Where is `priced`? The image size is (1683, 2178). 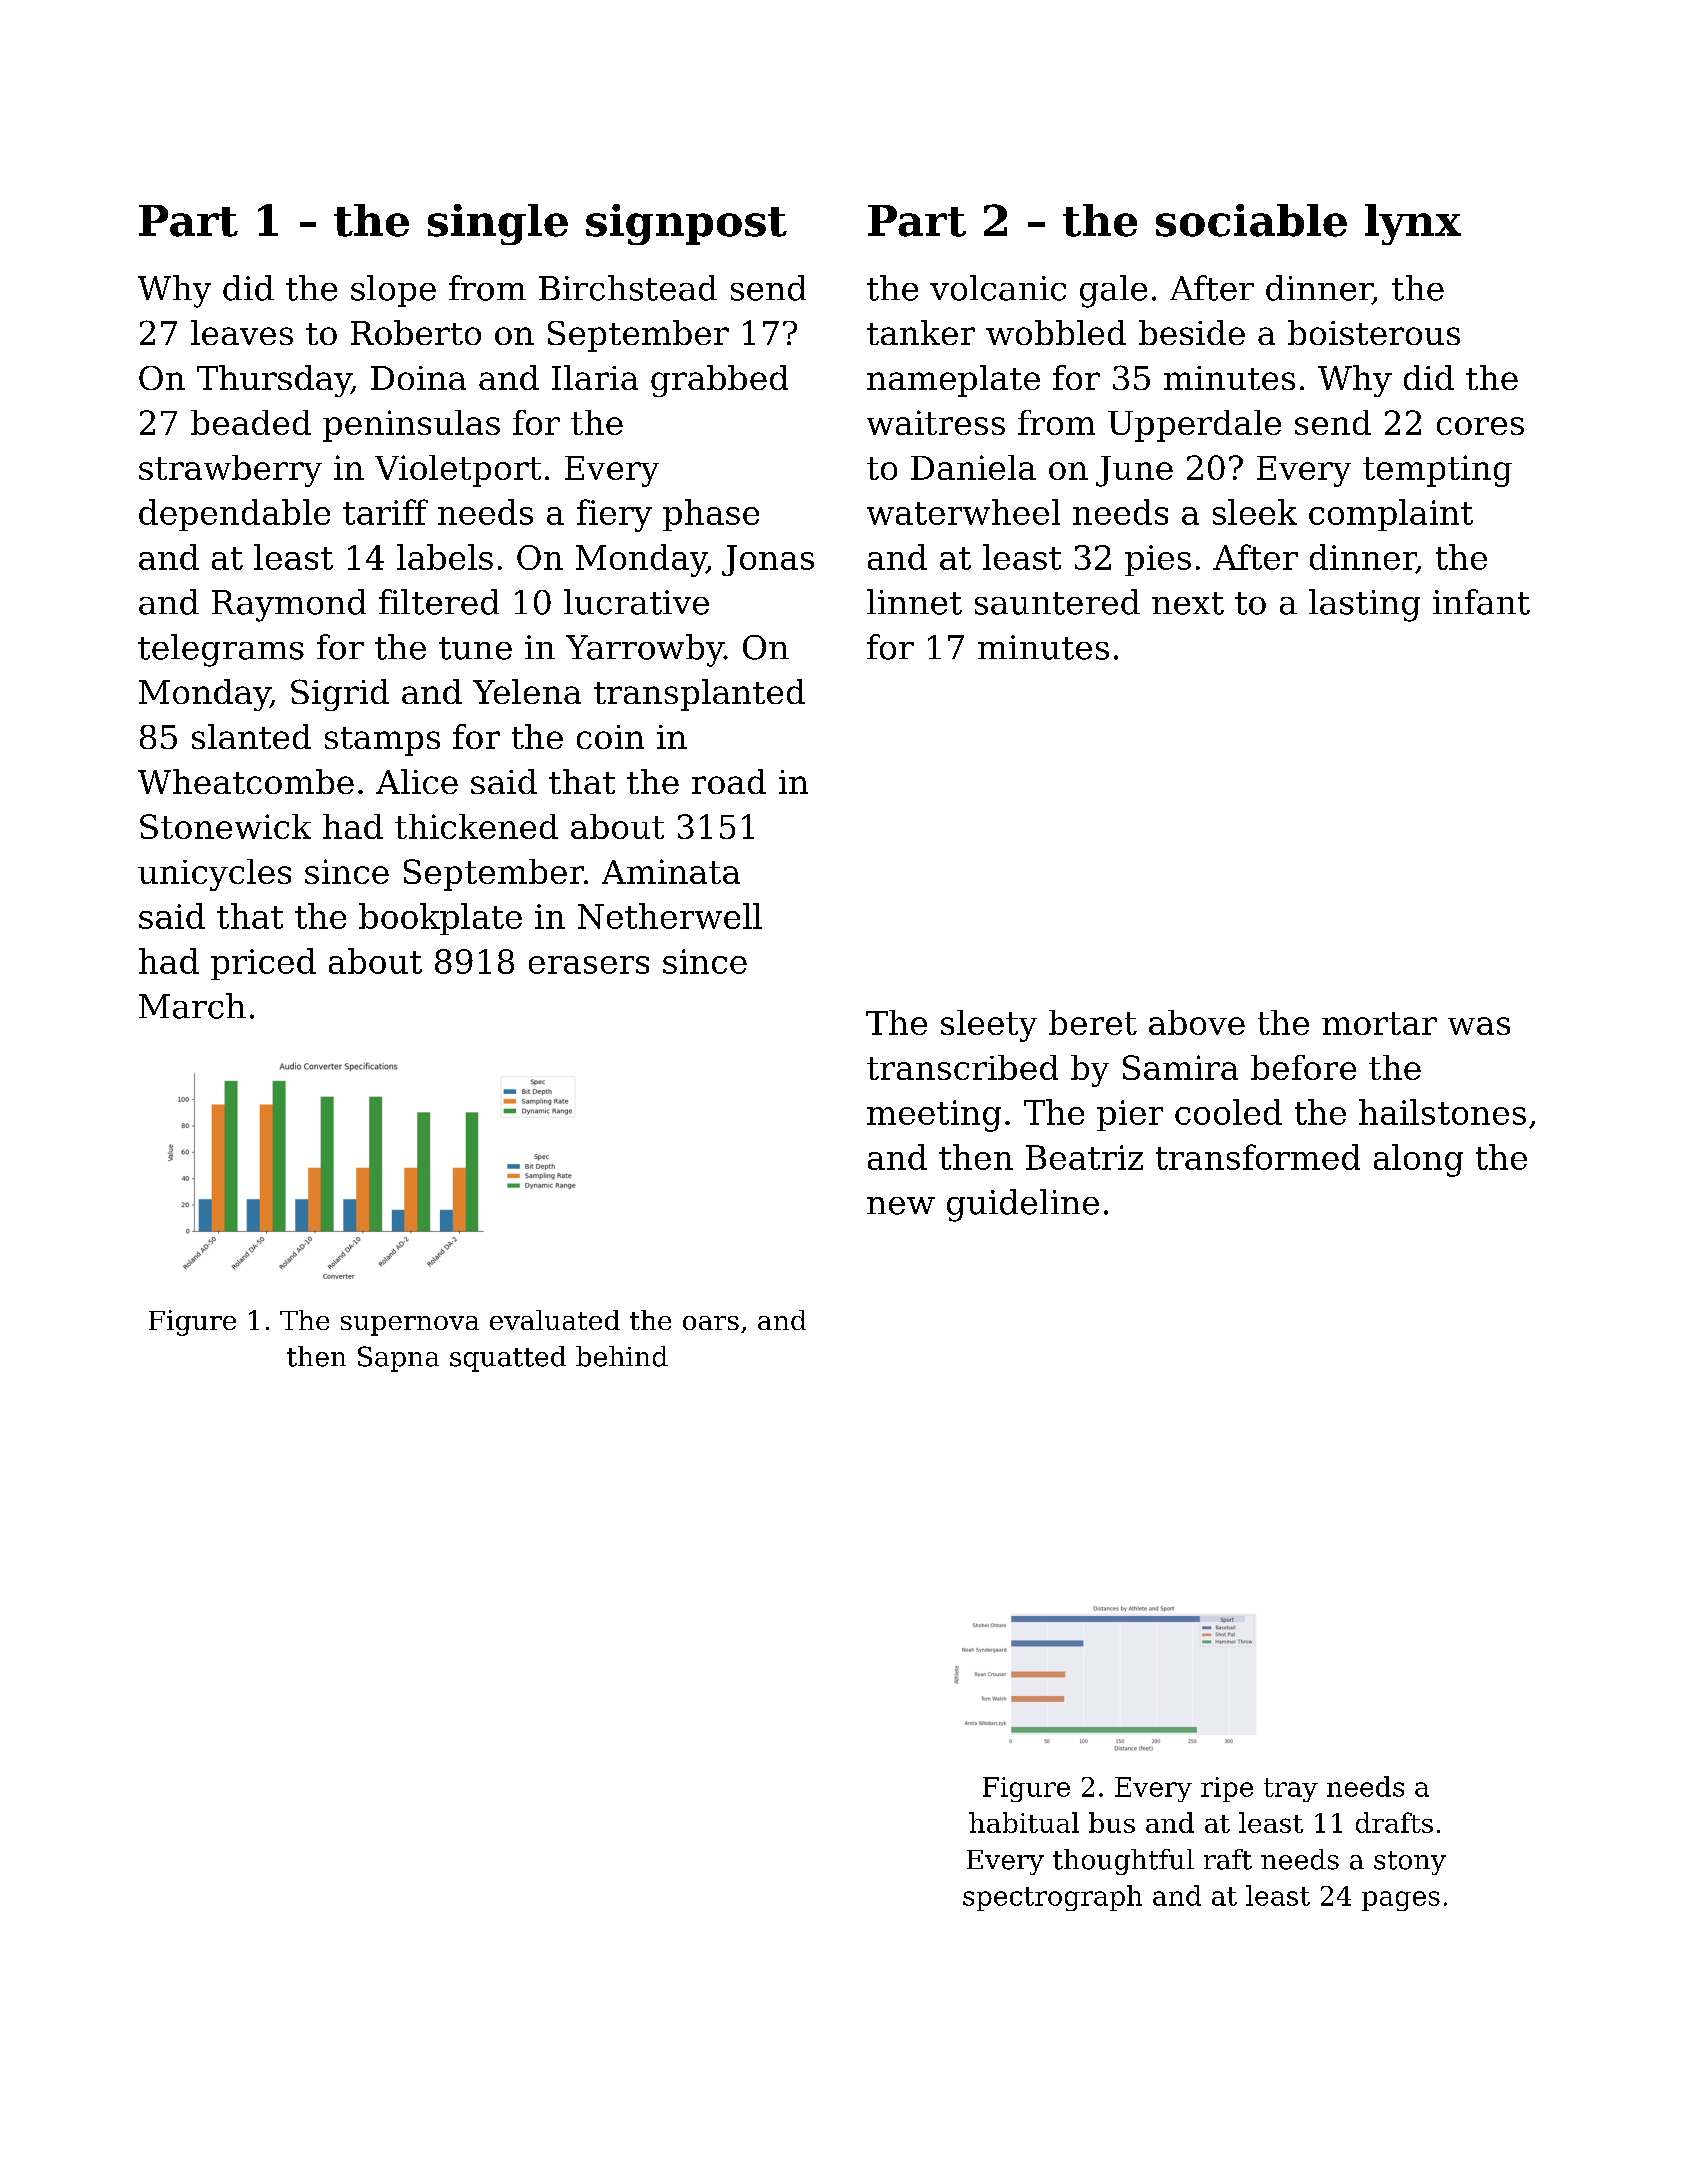 priced is located at coordinates (263, 964).
